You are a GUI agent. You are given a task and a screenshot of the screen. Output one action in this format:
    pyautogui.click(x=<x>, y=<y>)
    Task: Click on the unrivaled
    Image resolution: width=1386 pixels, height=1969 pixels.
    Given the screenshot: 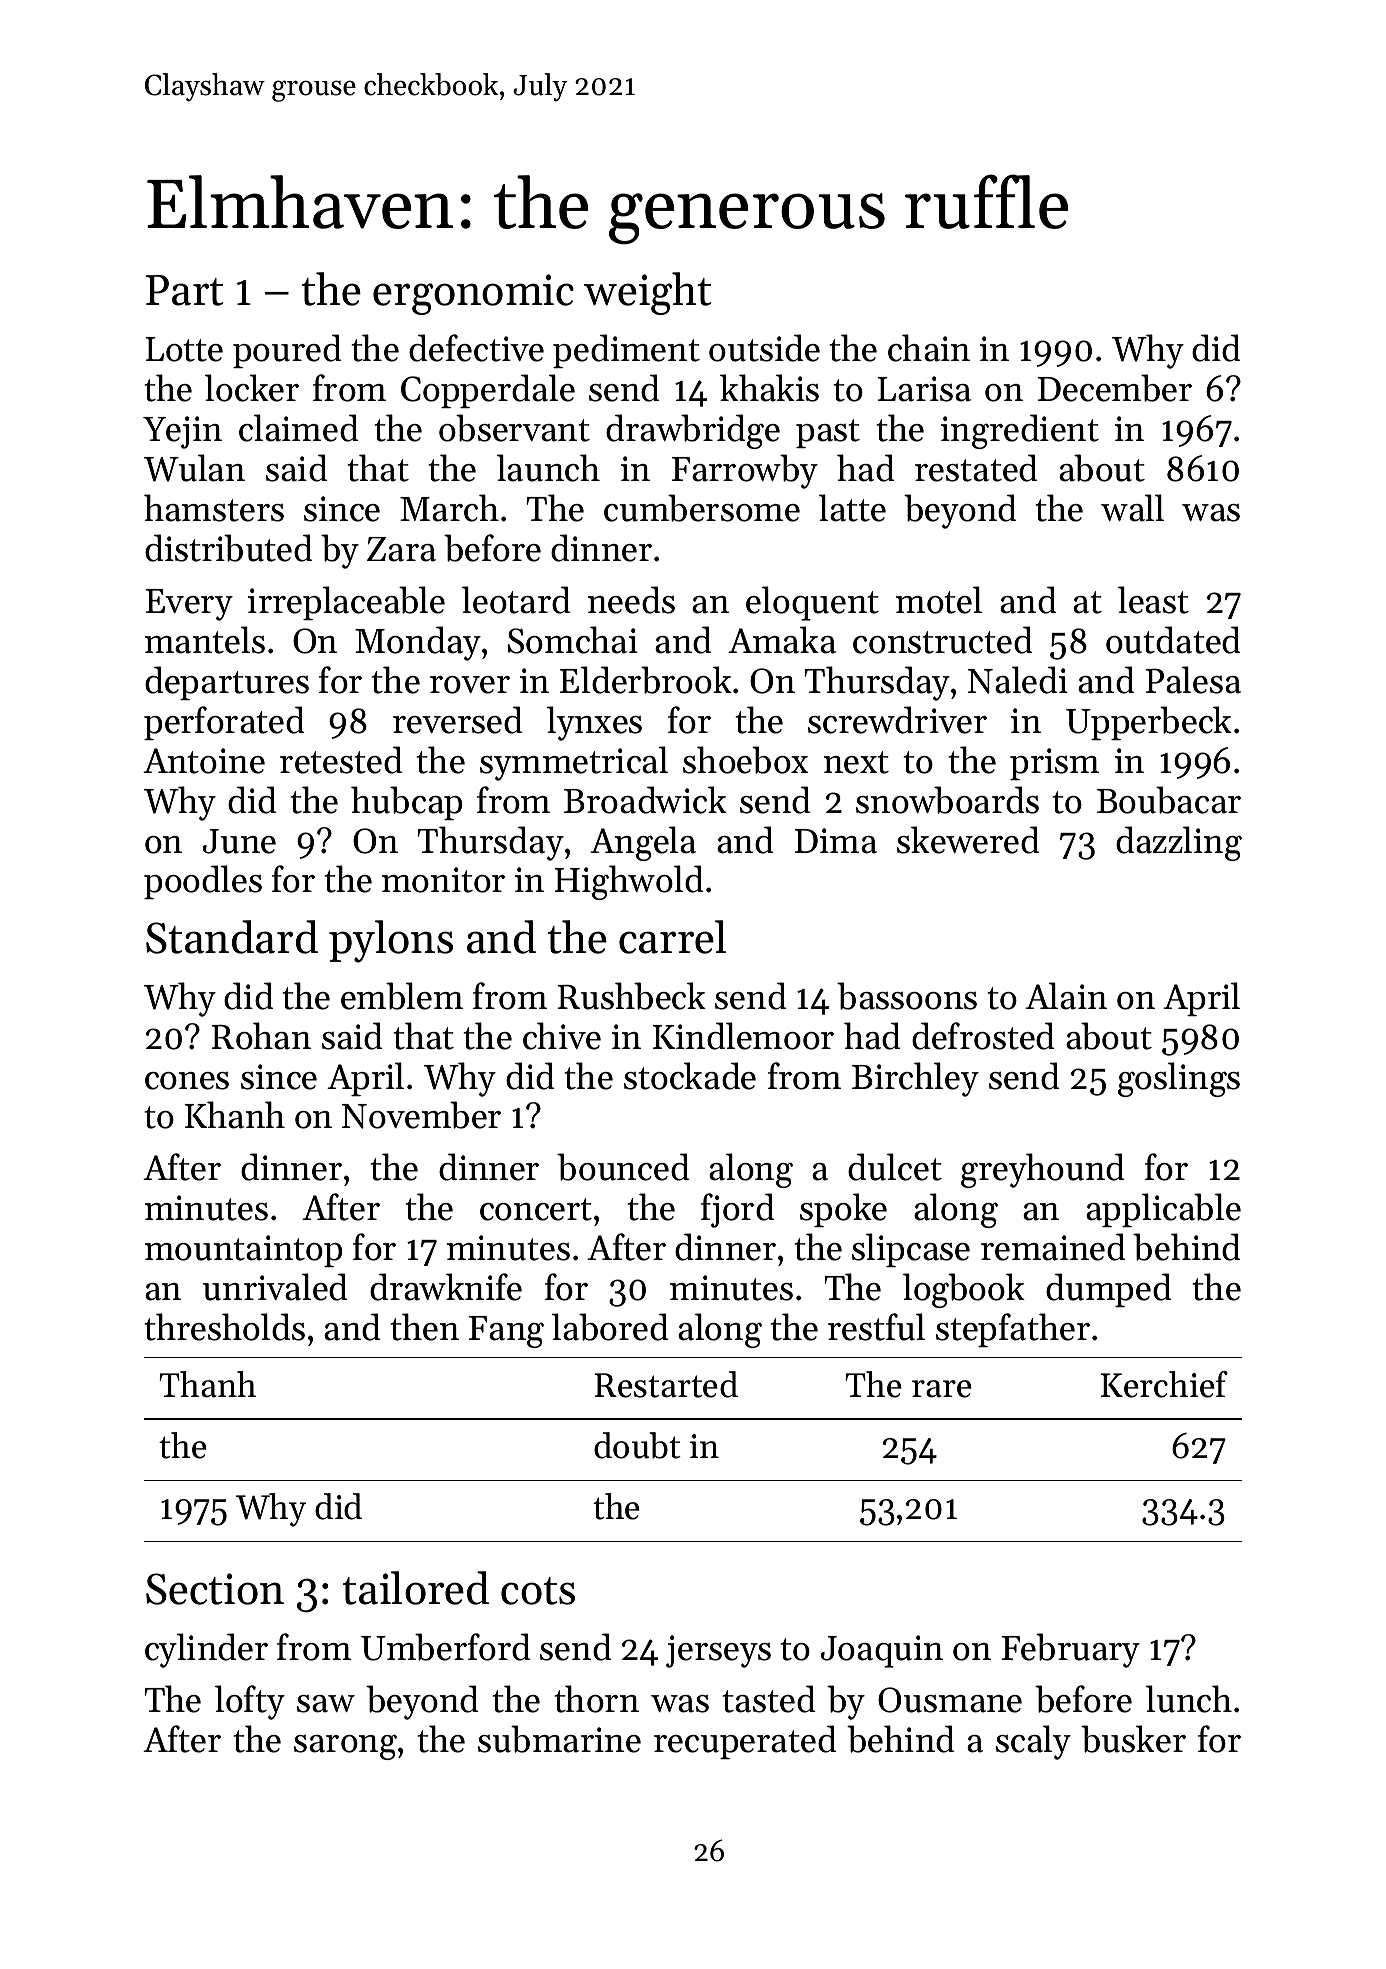 What is the action you would take?
    pyautogui.click(x=275, y=1287)
